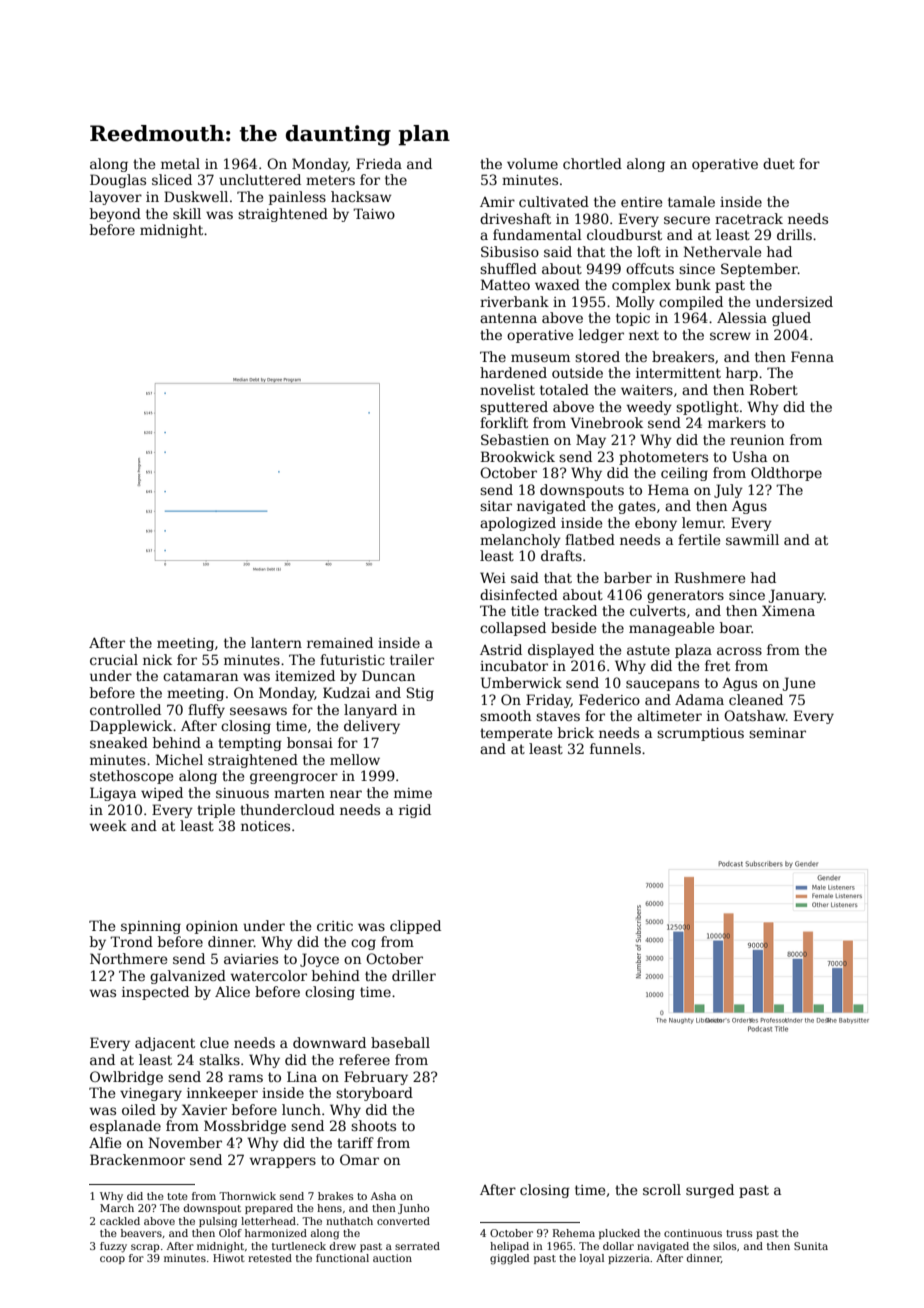 This screenshot has height=1308, width=924. Describe the element at coordinates (276, 642) in the screenshot. I see `lantern` at that location.
